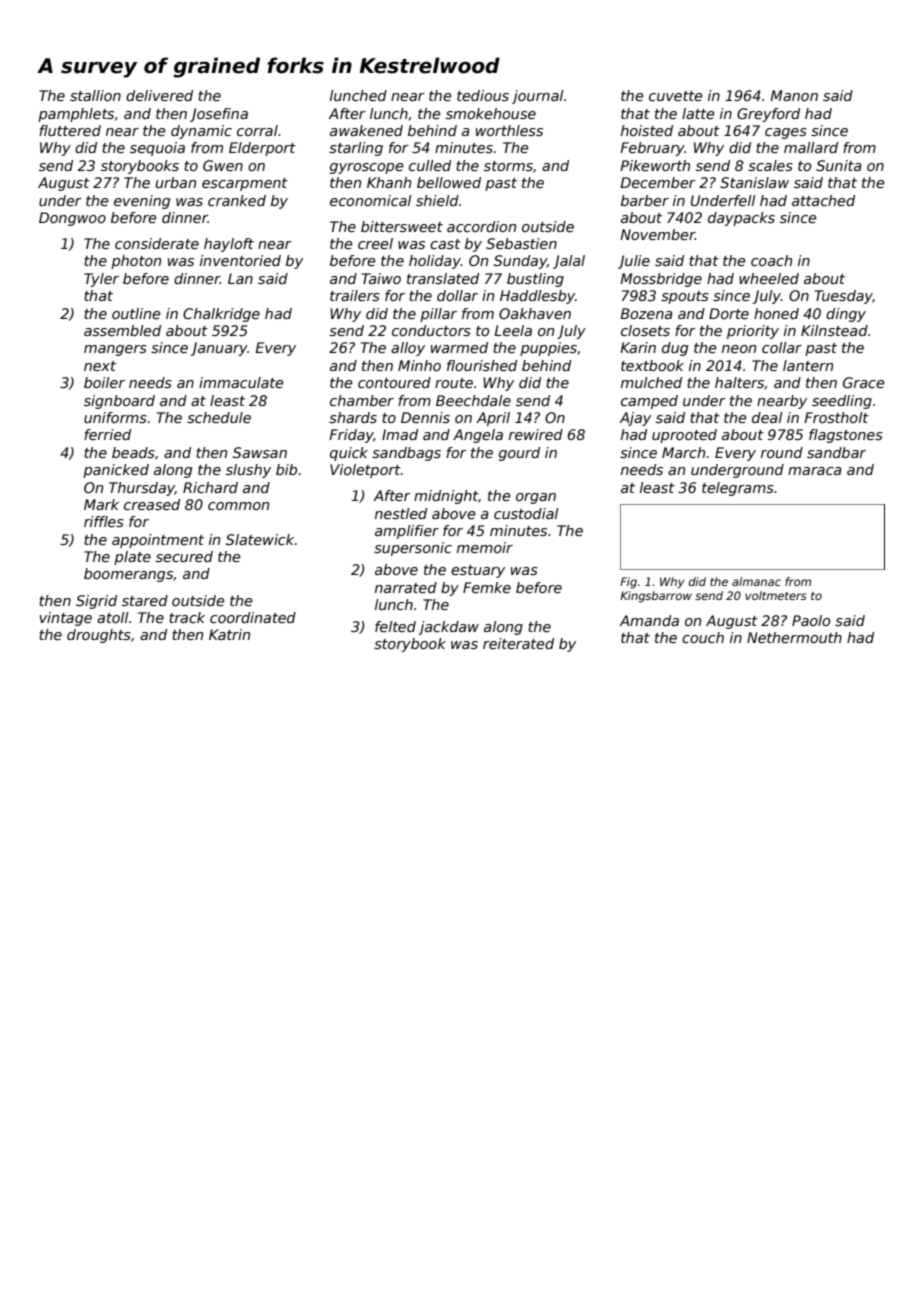  What do you see at coordinates (675, 96) in the page?
I see `cuvette` at bounding box center [675, 96].
